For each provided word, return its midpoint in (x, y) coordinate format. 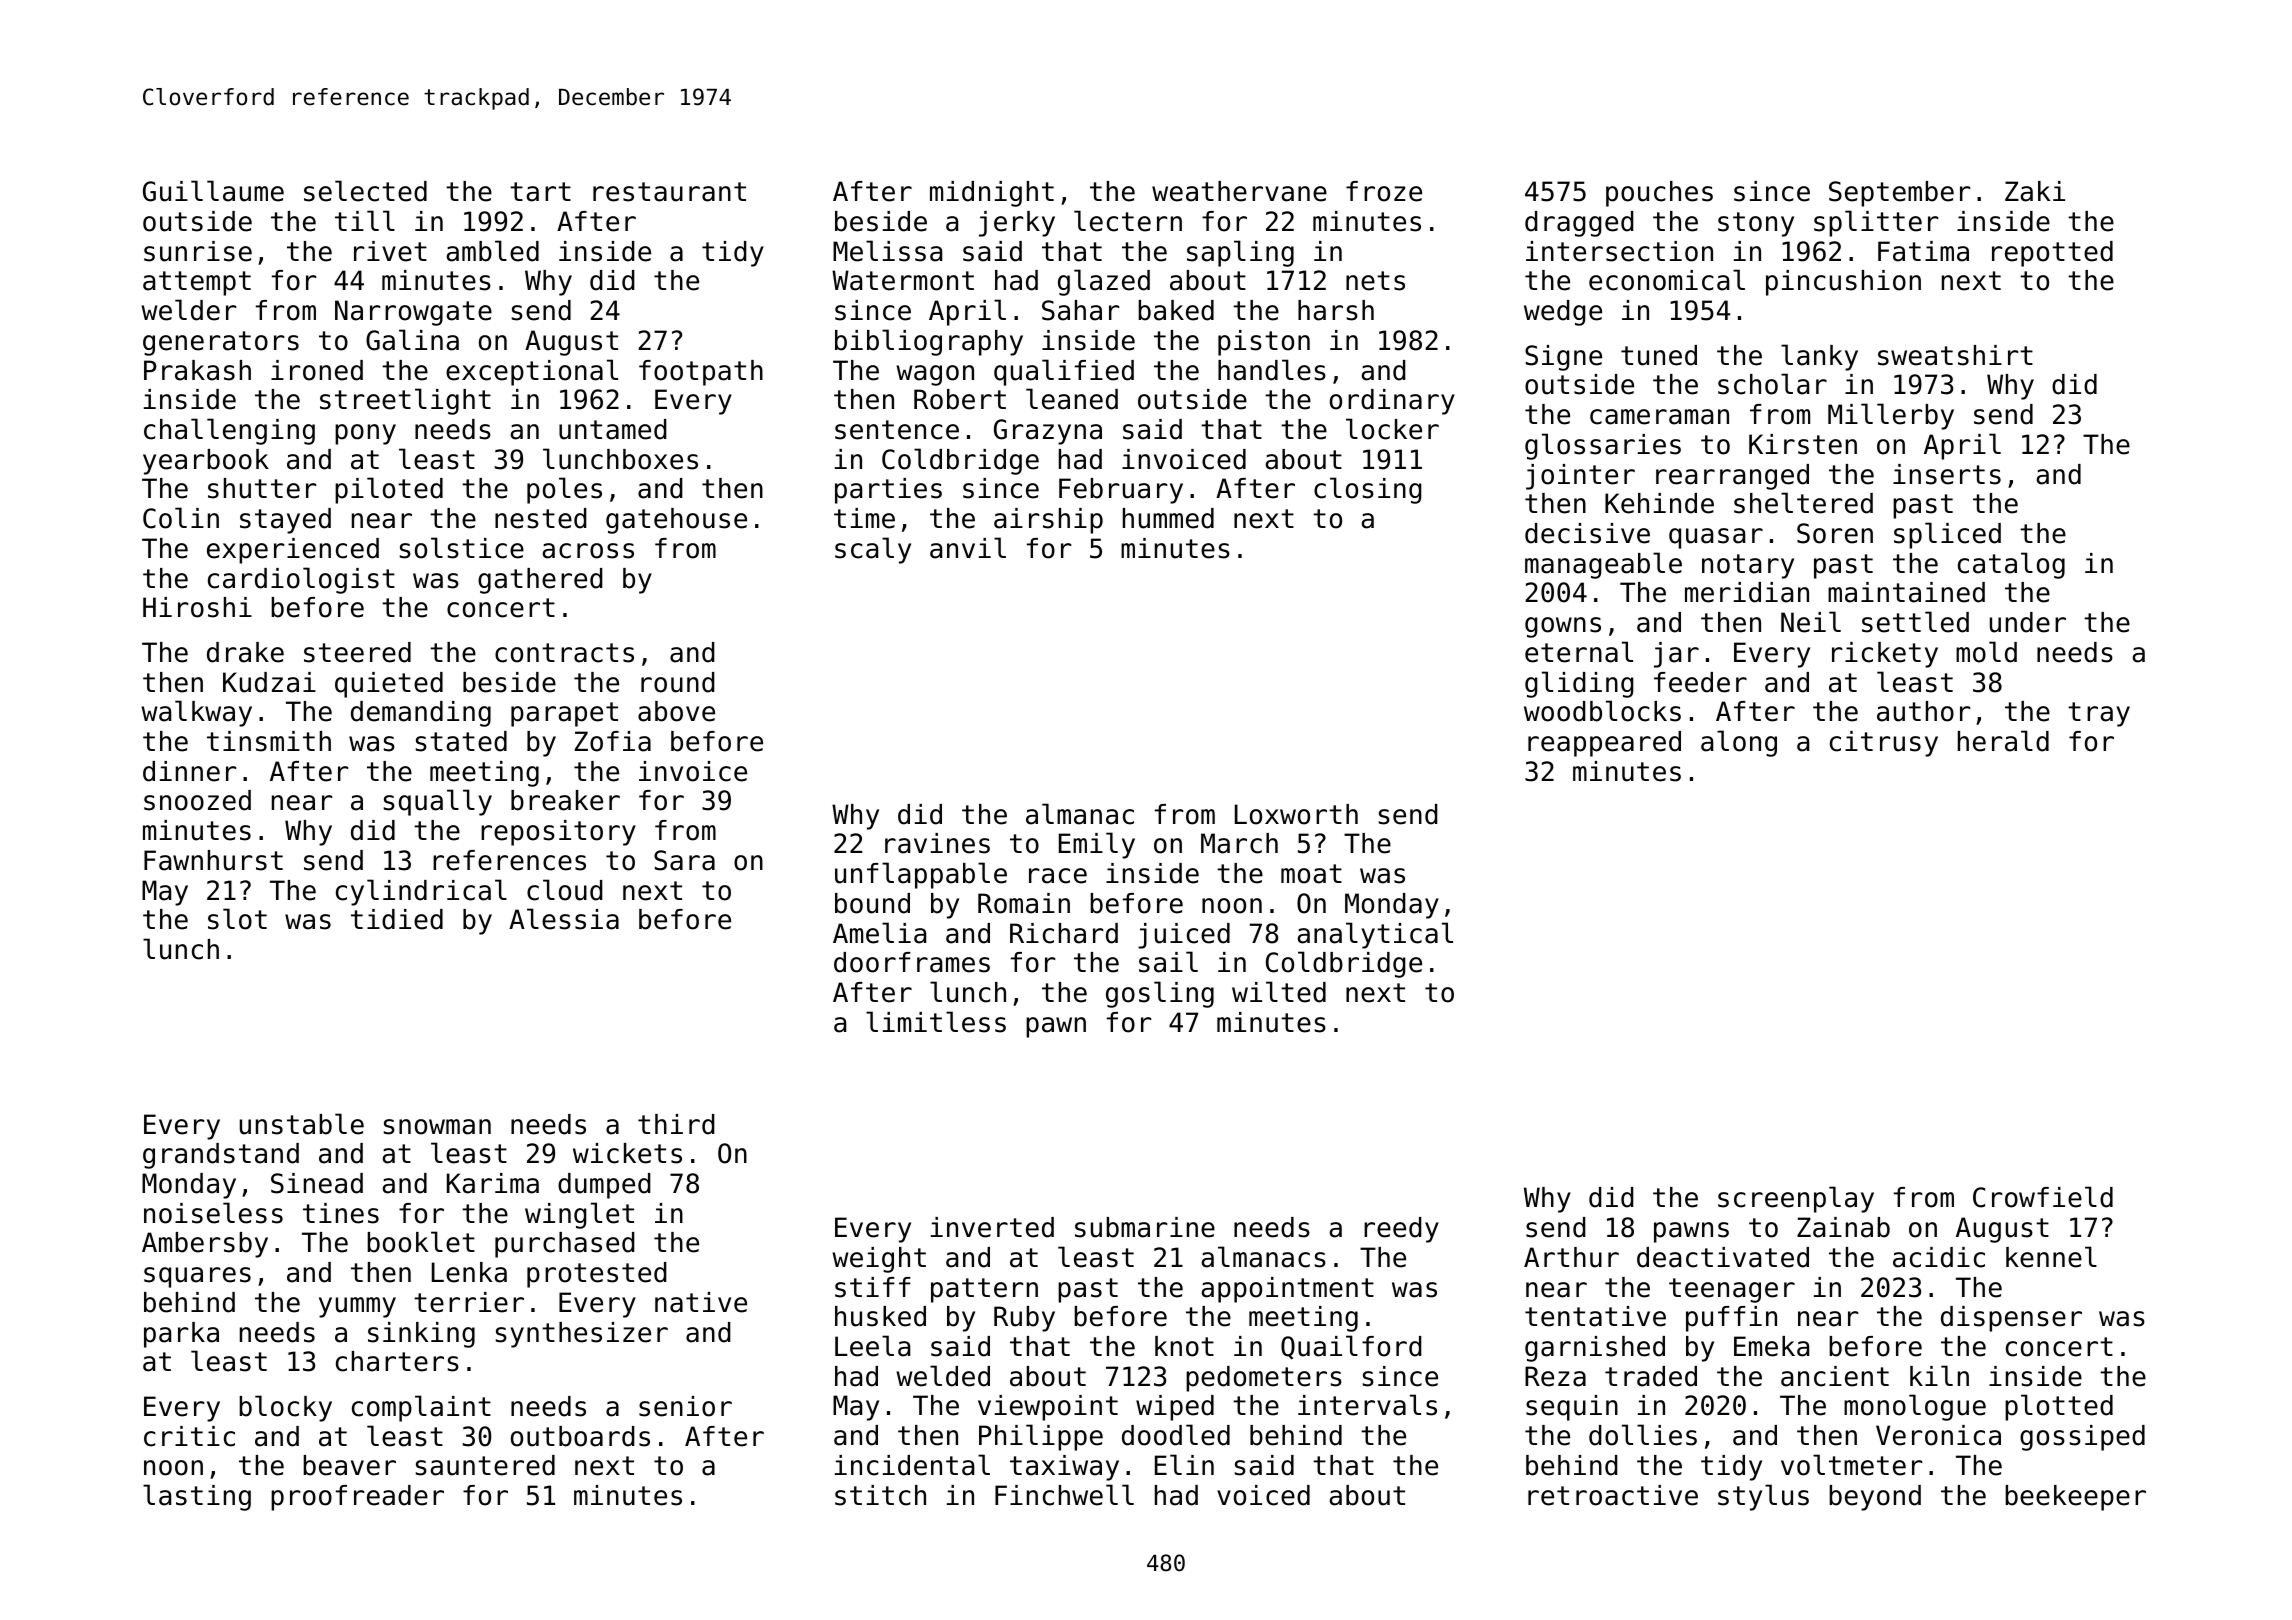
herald (2003, 741)
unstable (302, 1124)
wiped (1175, 1408)
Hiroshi (197, 607)
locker (1392, 429)
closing (1368, 490)
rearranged (1732, 477)
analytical (1375, 935)
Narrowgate (413, 313)
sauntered (485, 1465)
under (2028, 622)
